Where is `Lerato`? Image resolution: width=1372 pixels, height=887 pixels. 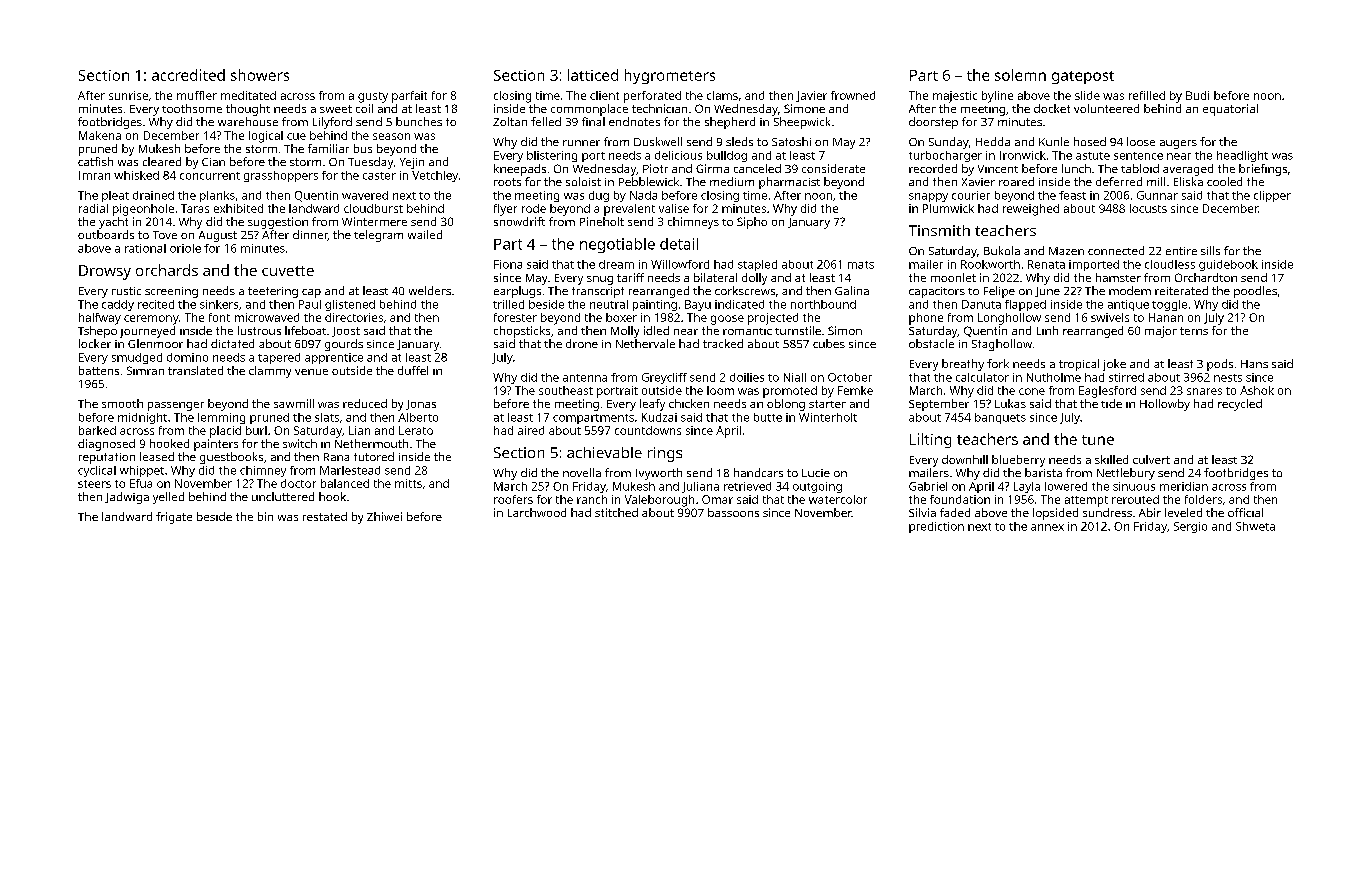 Lerato is located at coordinates (416, 430).
